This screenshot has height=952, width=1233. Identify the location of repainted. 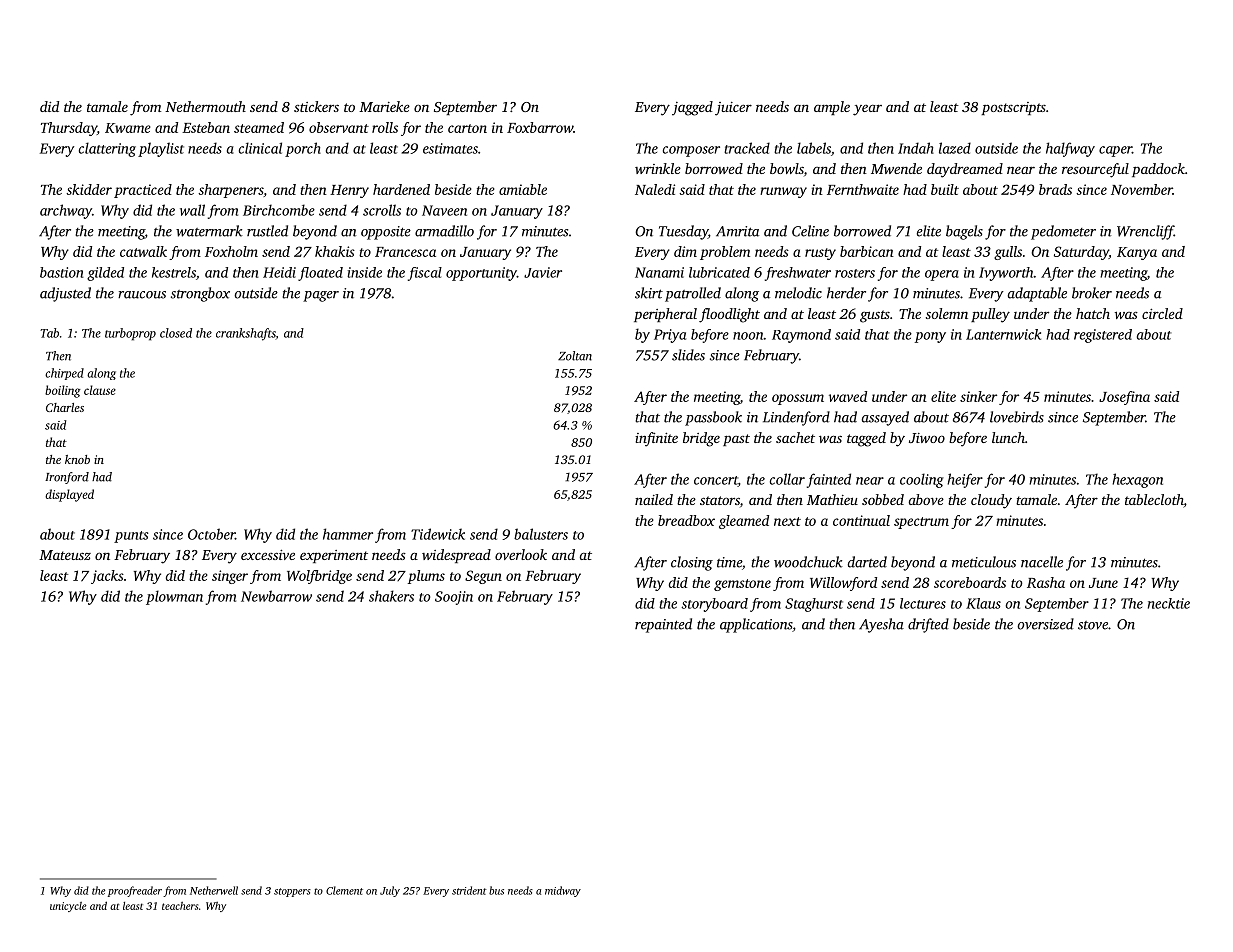
(663, 625).
